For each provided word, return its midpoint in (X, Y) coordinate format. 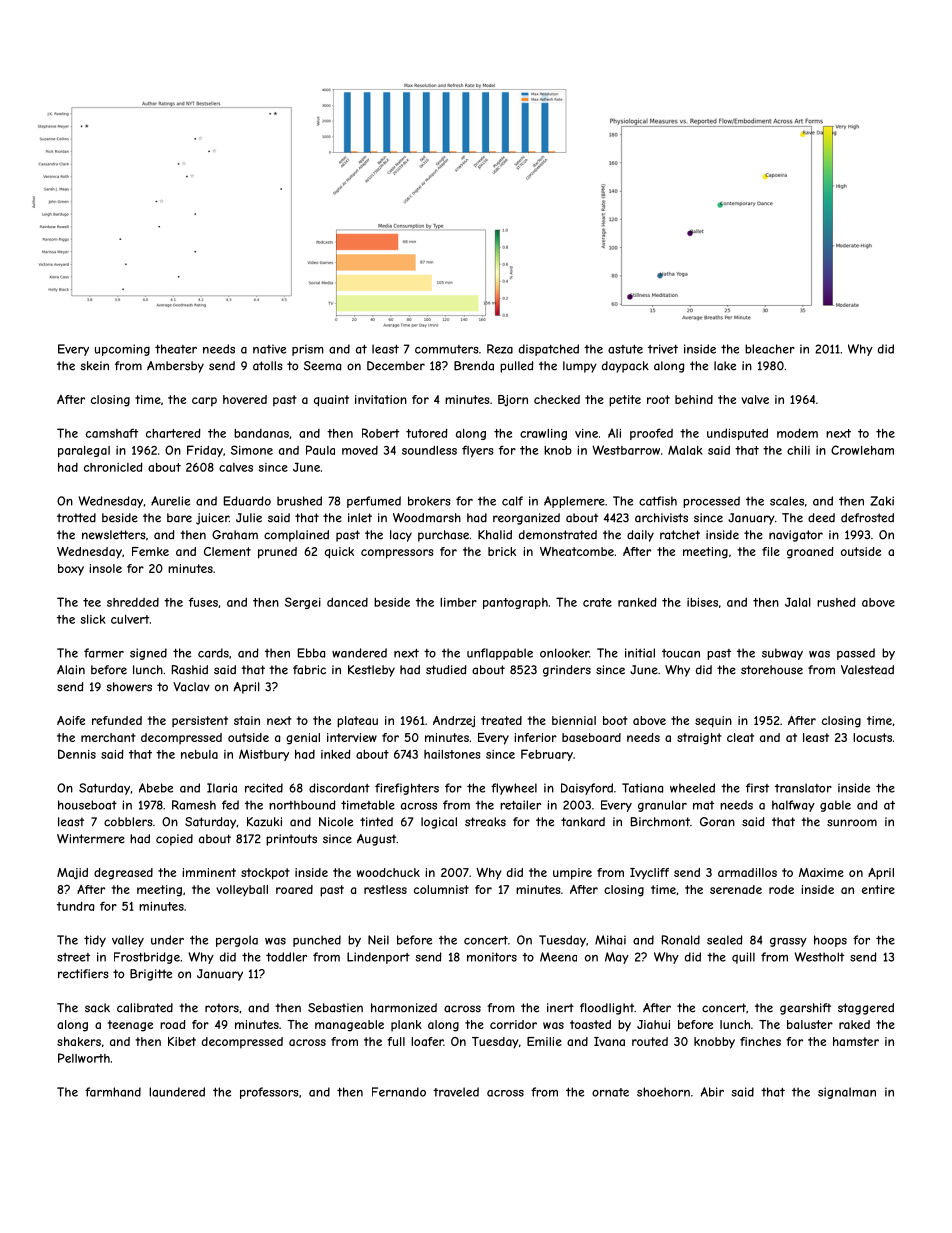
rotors (222, 1008)
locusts (872, 737)
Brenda (474, 366)
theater (176, 349)
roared (294, 889)
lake (725, 366)
